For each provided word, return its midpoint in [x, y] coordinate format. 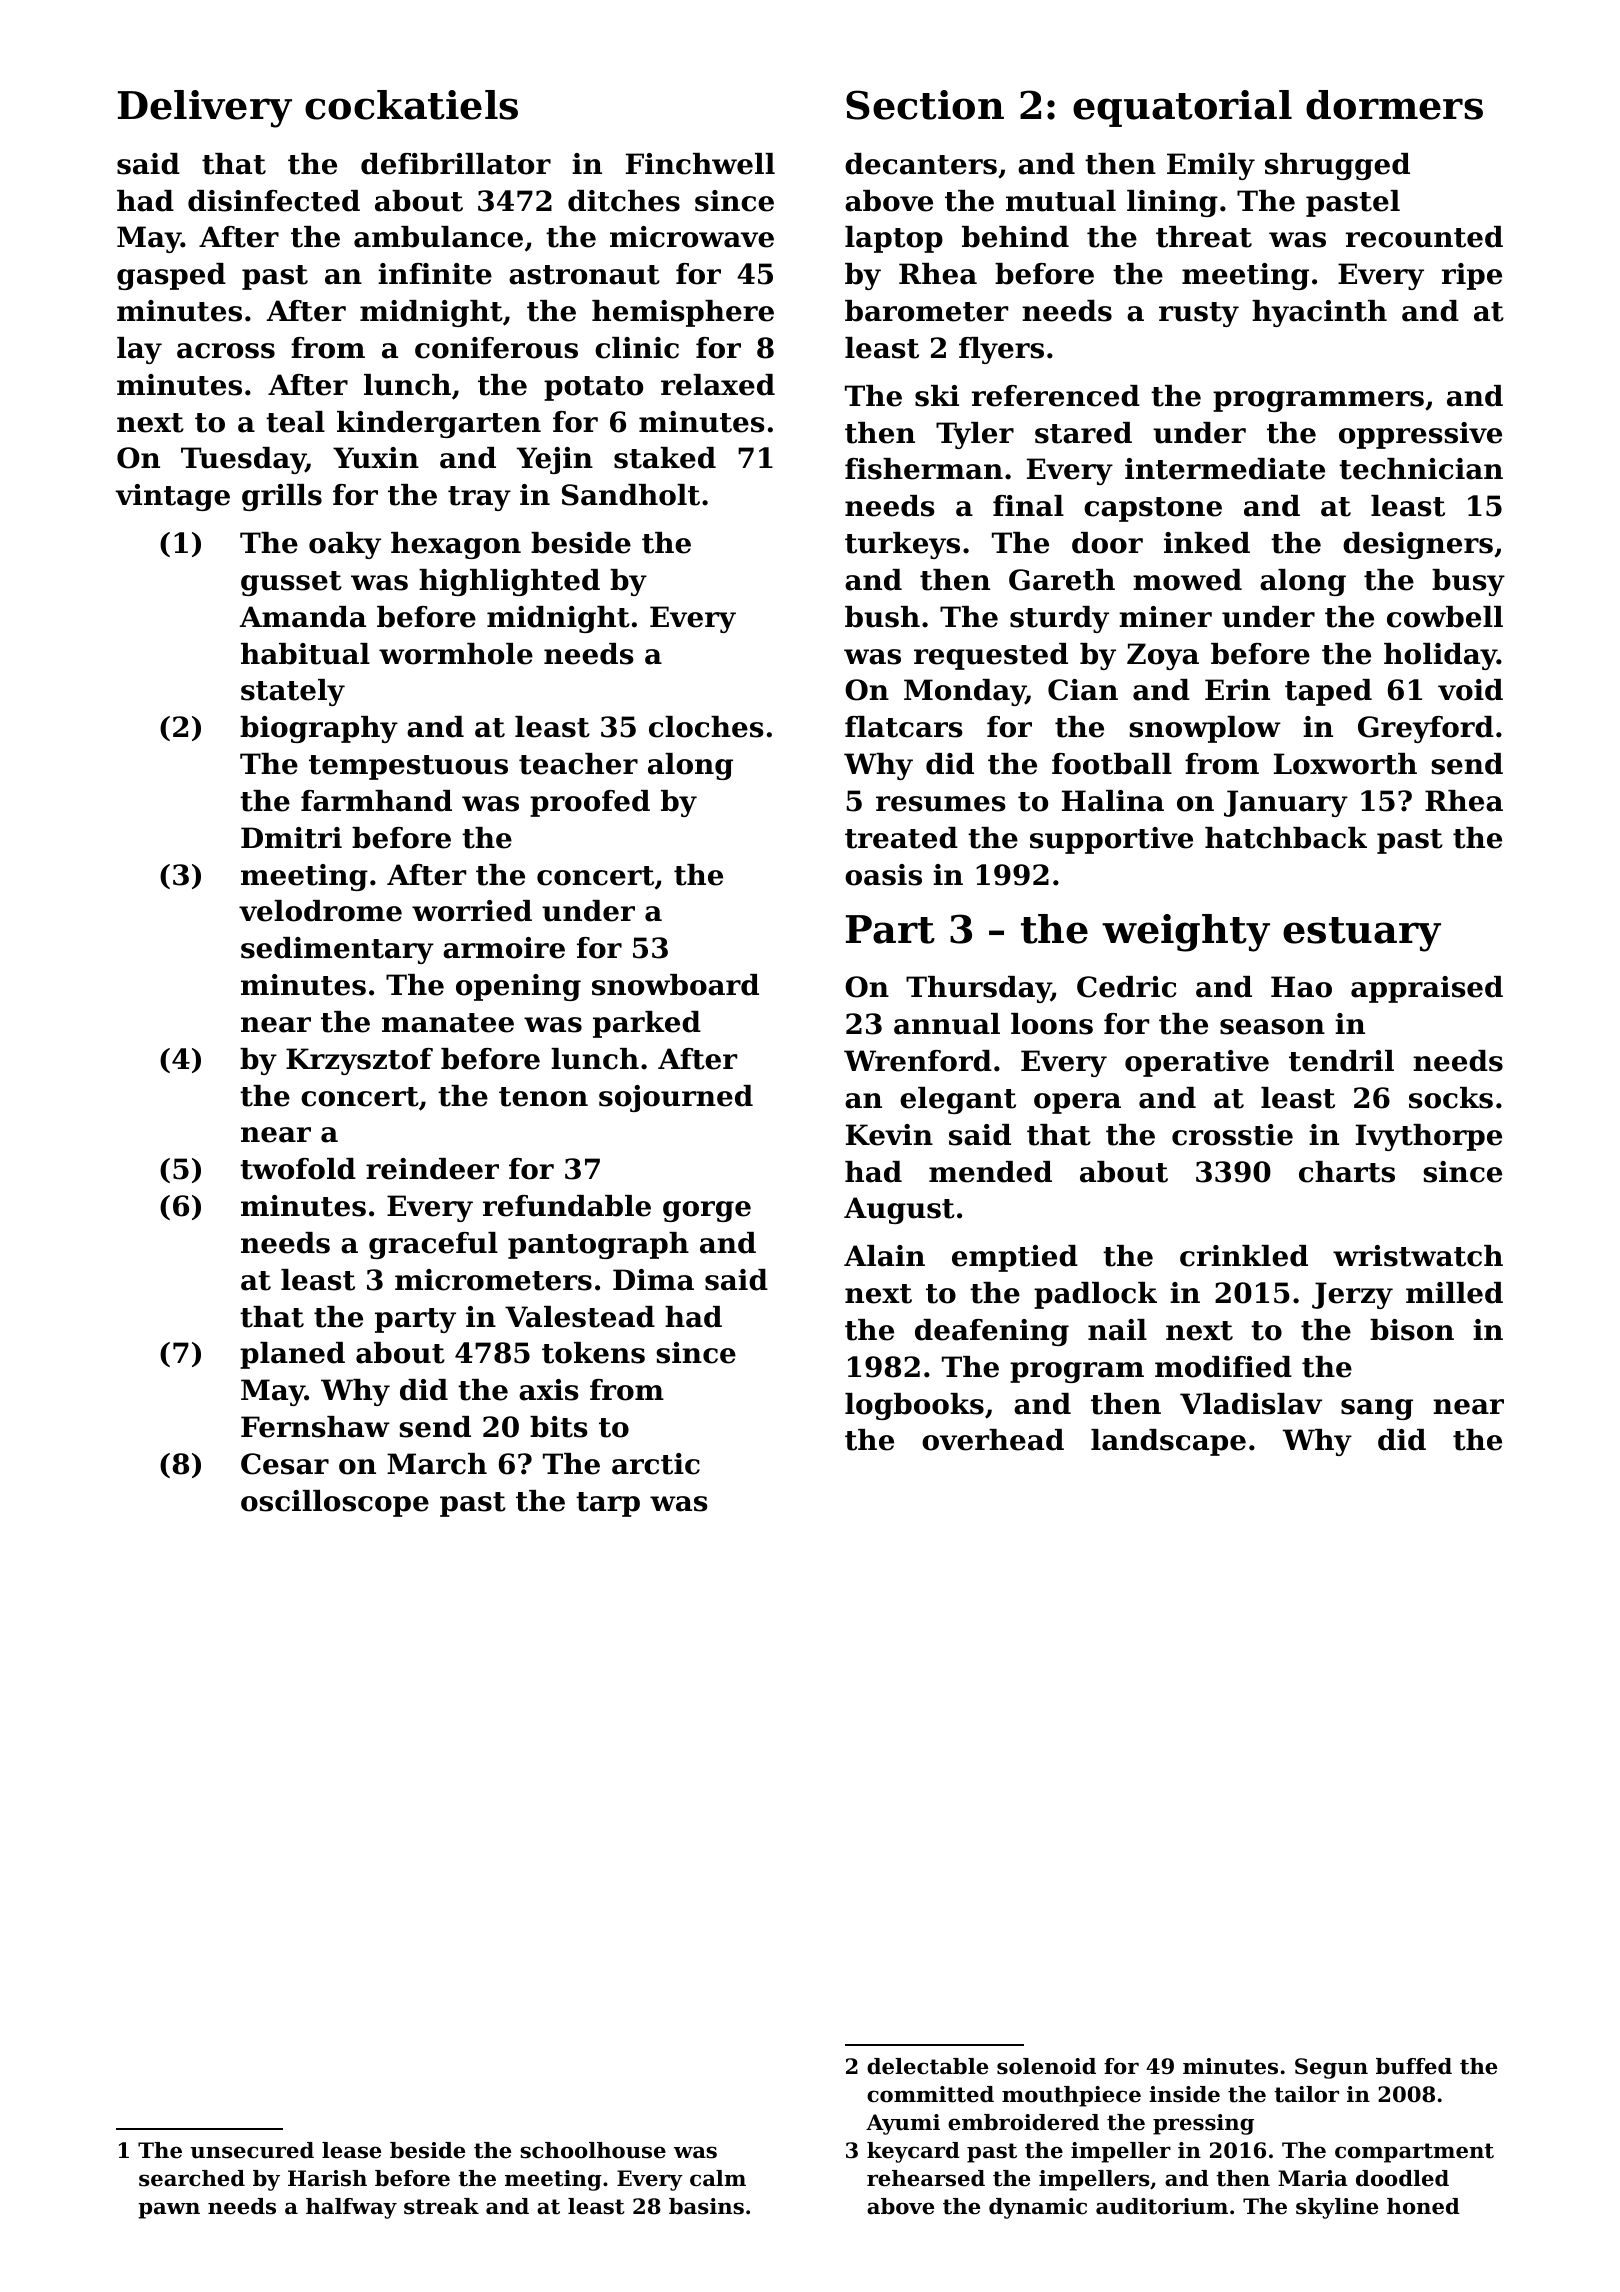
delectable [927, 2066]
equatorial [1182, 108]
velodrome [320, 911]
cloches [706, 727]
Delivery [205, 109]
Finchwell [700, 164]
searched [192, 2178]
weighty [1186, 933]
